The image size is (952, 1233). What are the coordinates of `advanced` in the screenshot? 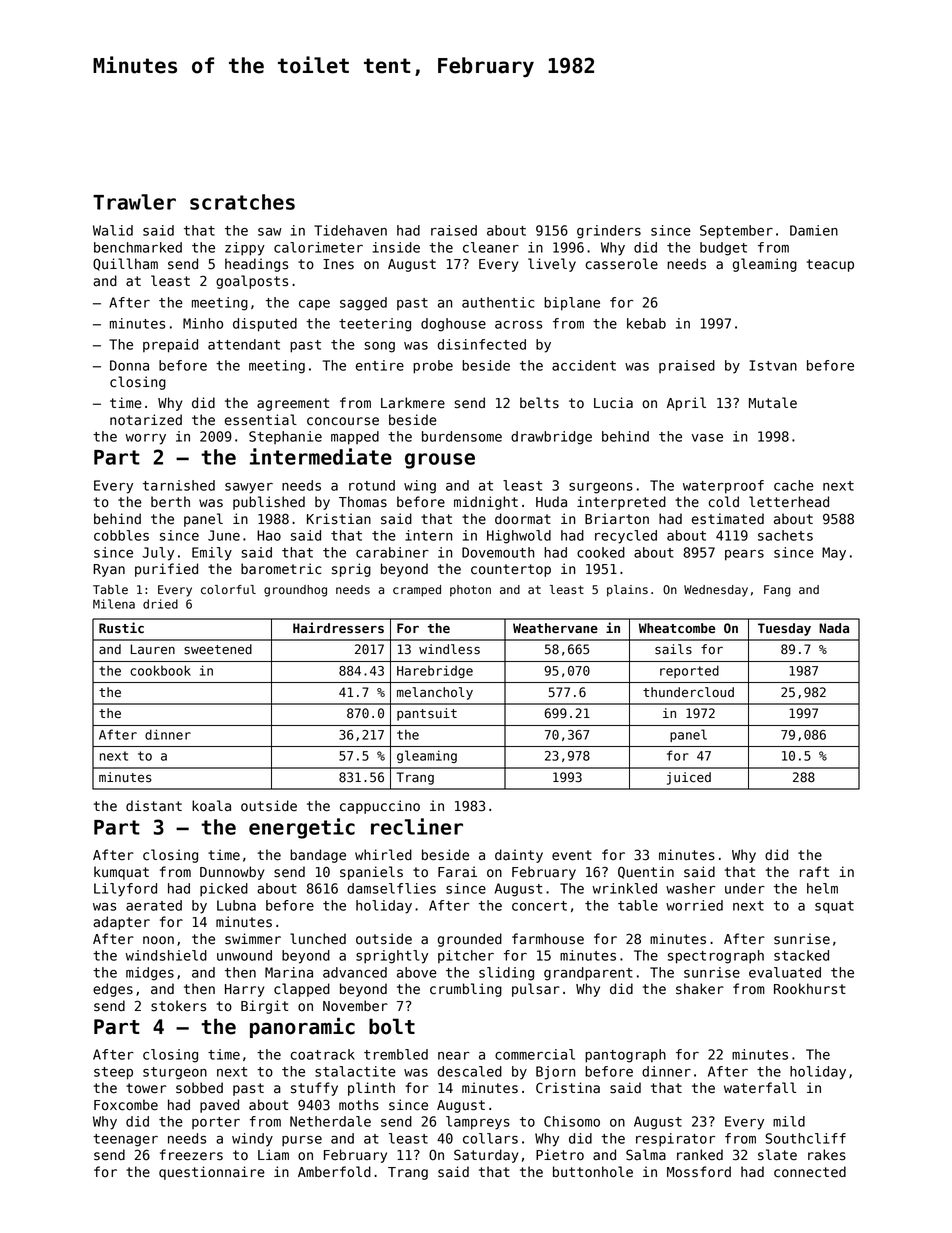 It's located at (355, 972).
